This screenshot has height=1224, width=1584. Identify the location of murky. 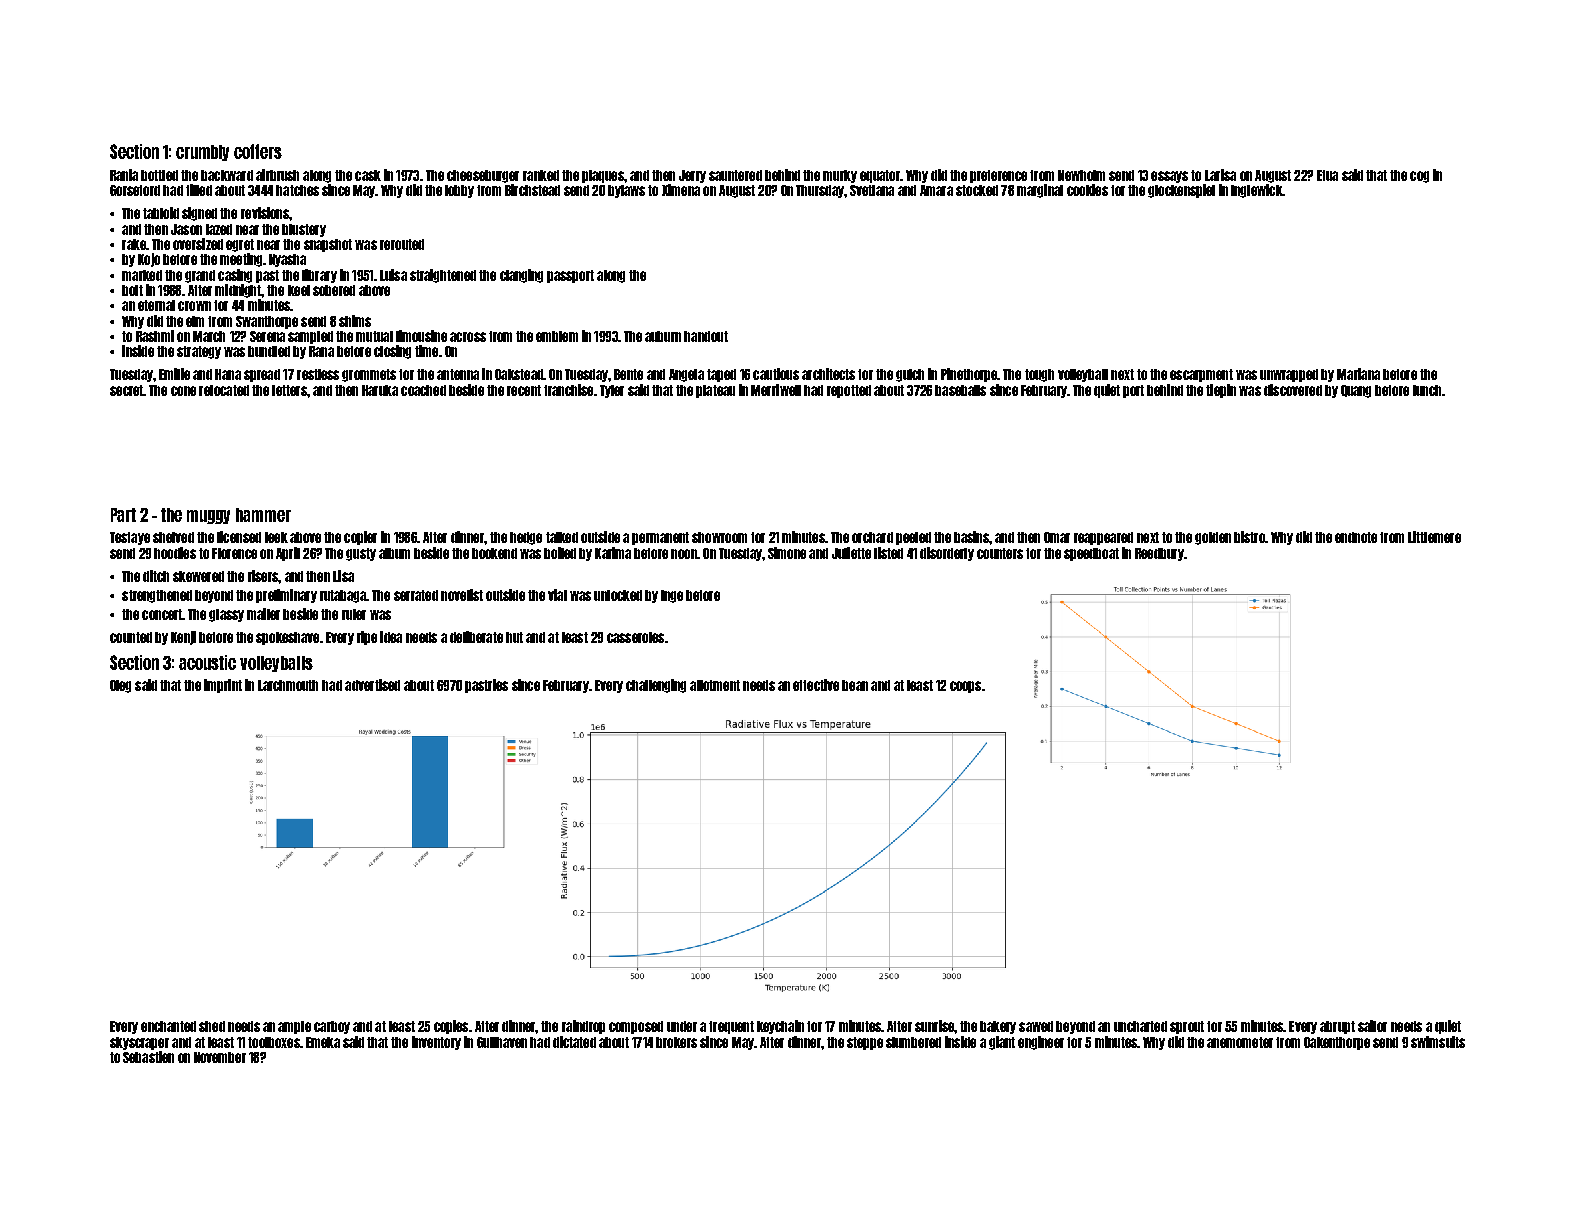
(840, 176).
